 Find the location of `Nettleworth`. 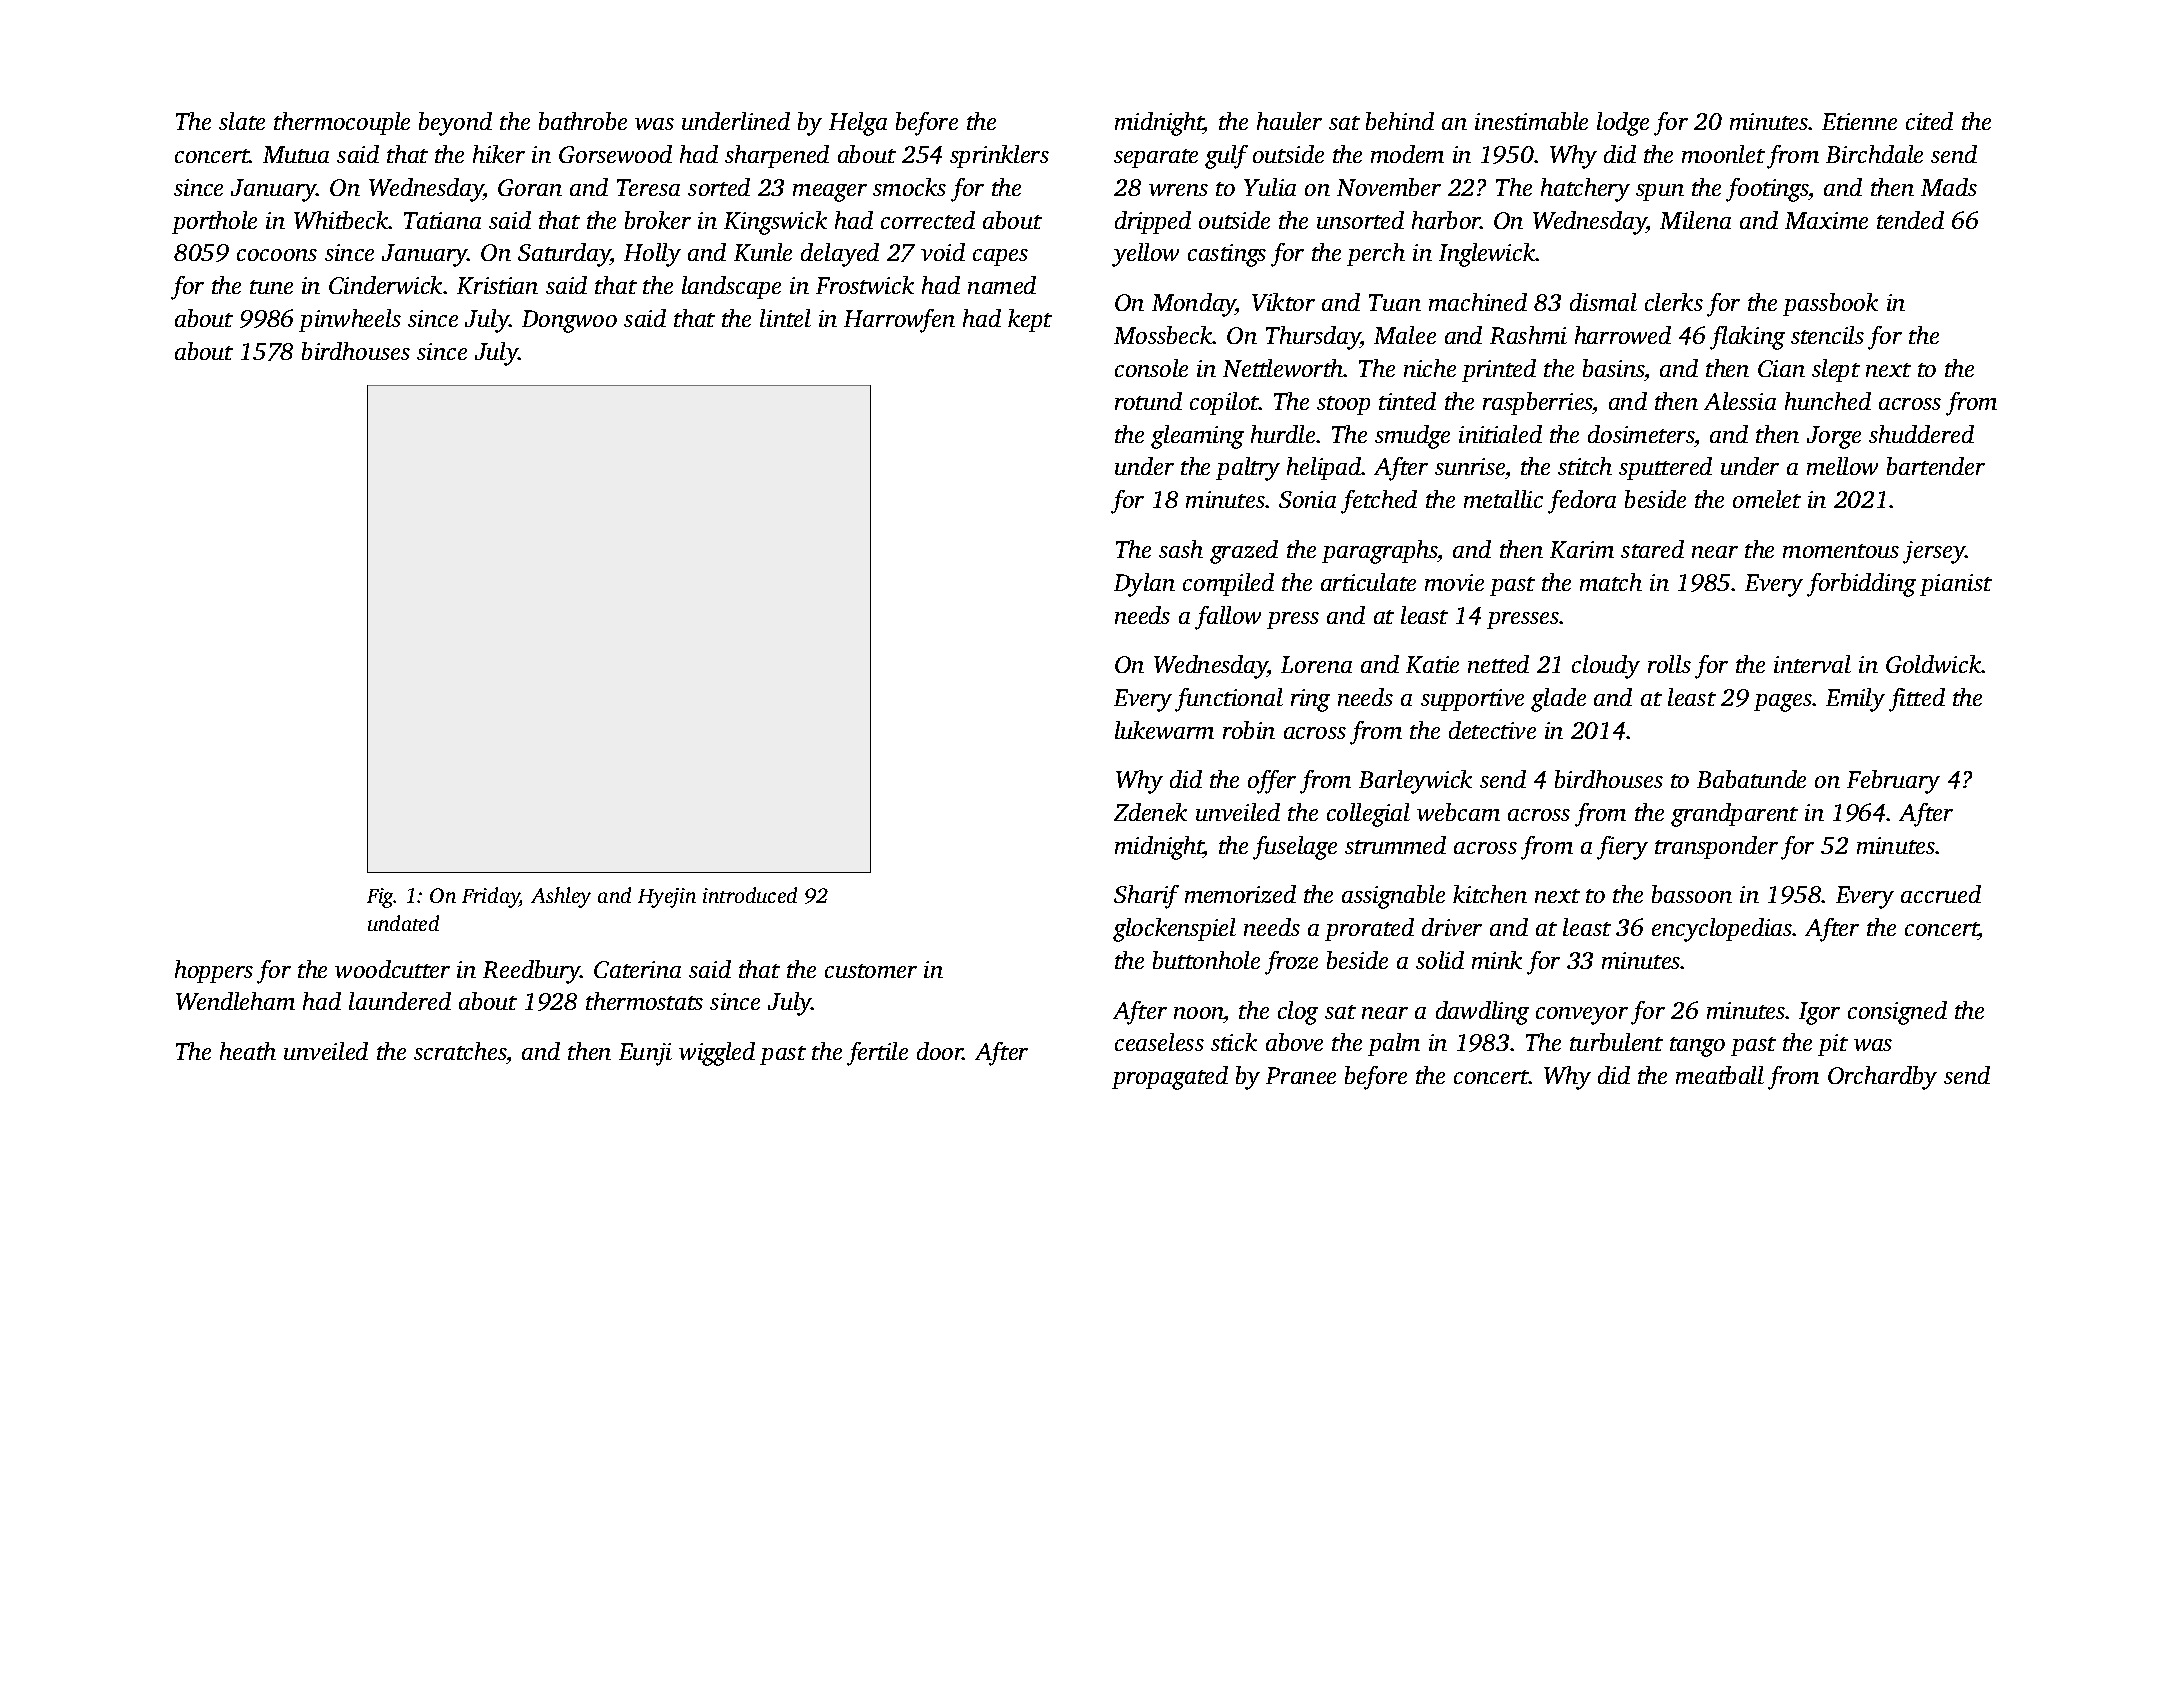

Nettleworth is located at coordinates (1283, 368).
